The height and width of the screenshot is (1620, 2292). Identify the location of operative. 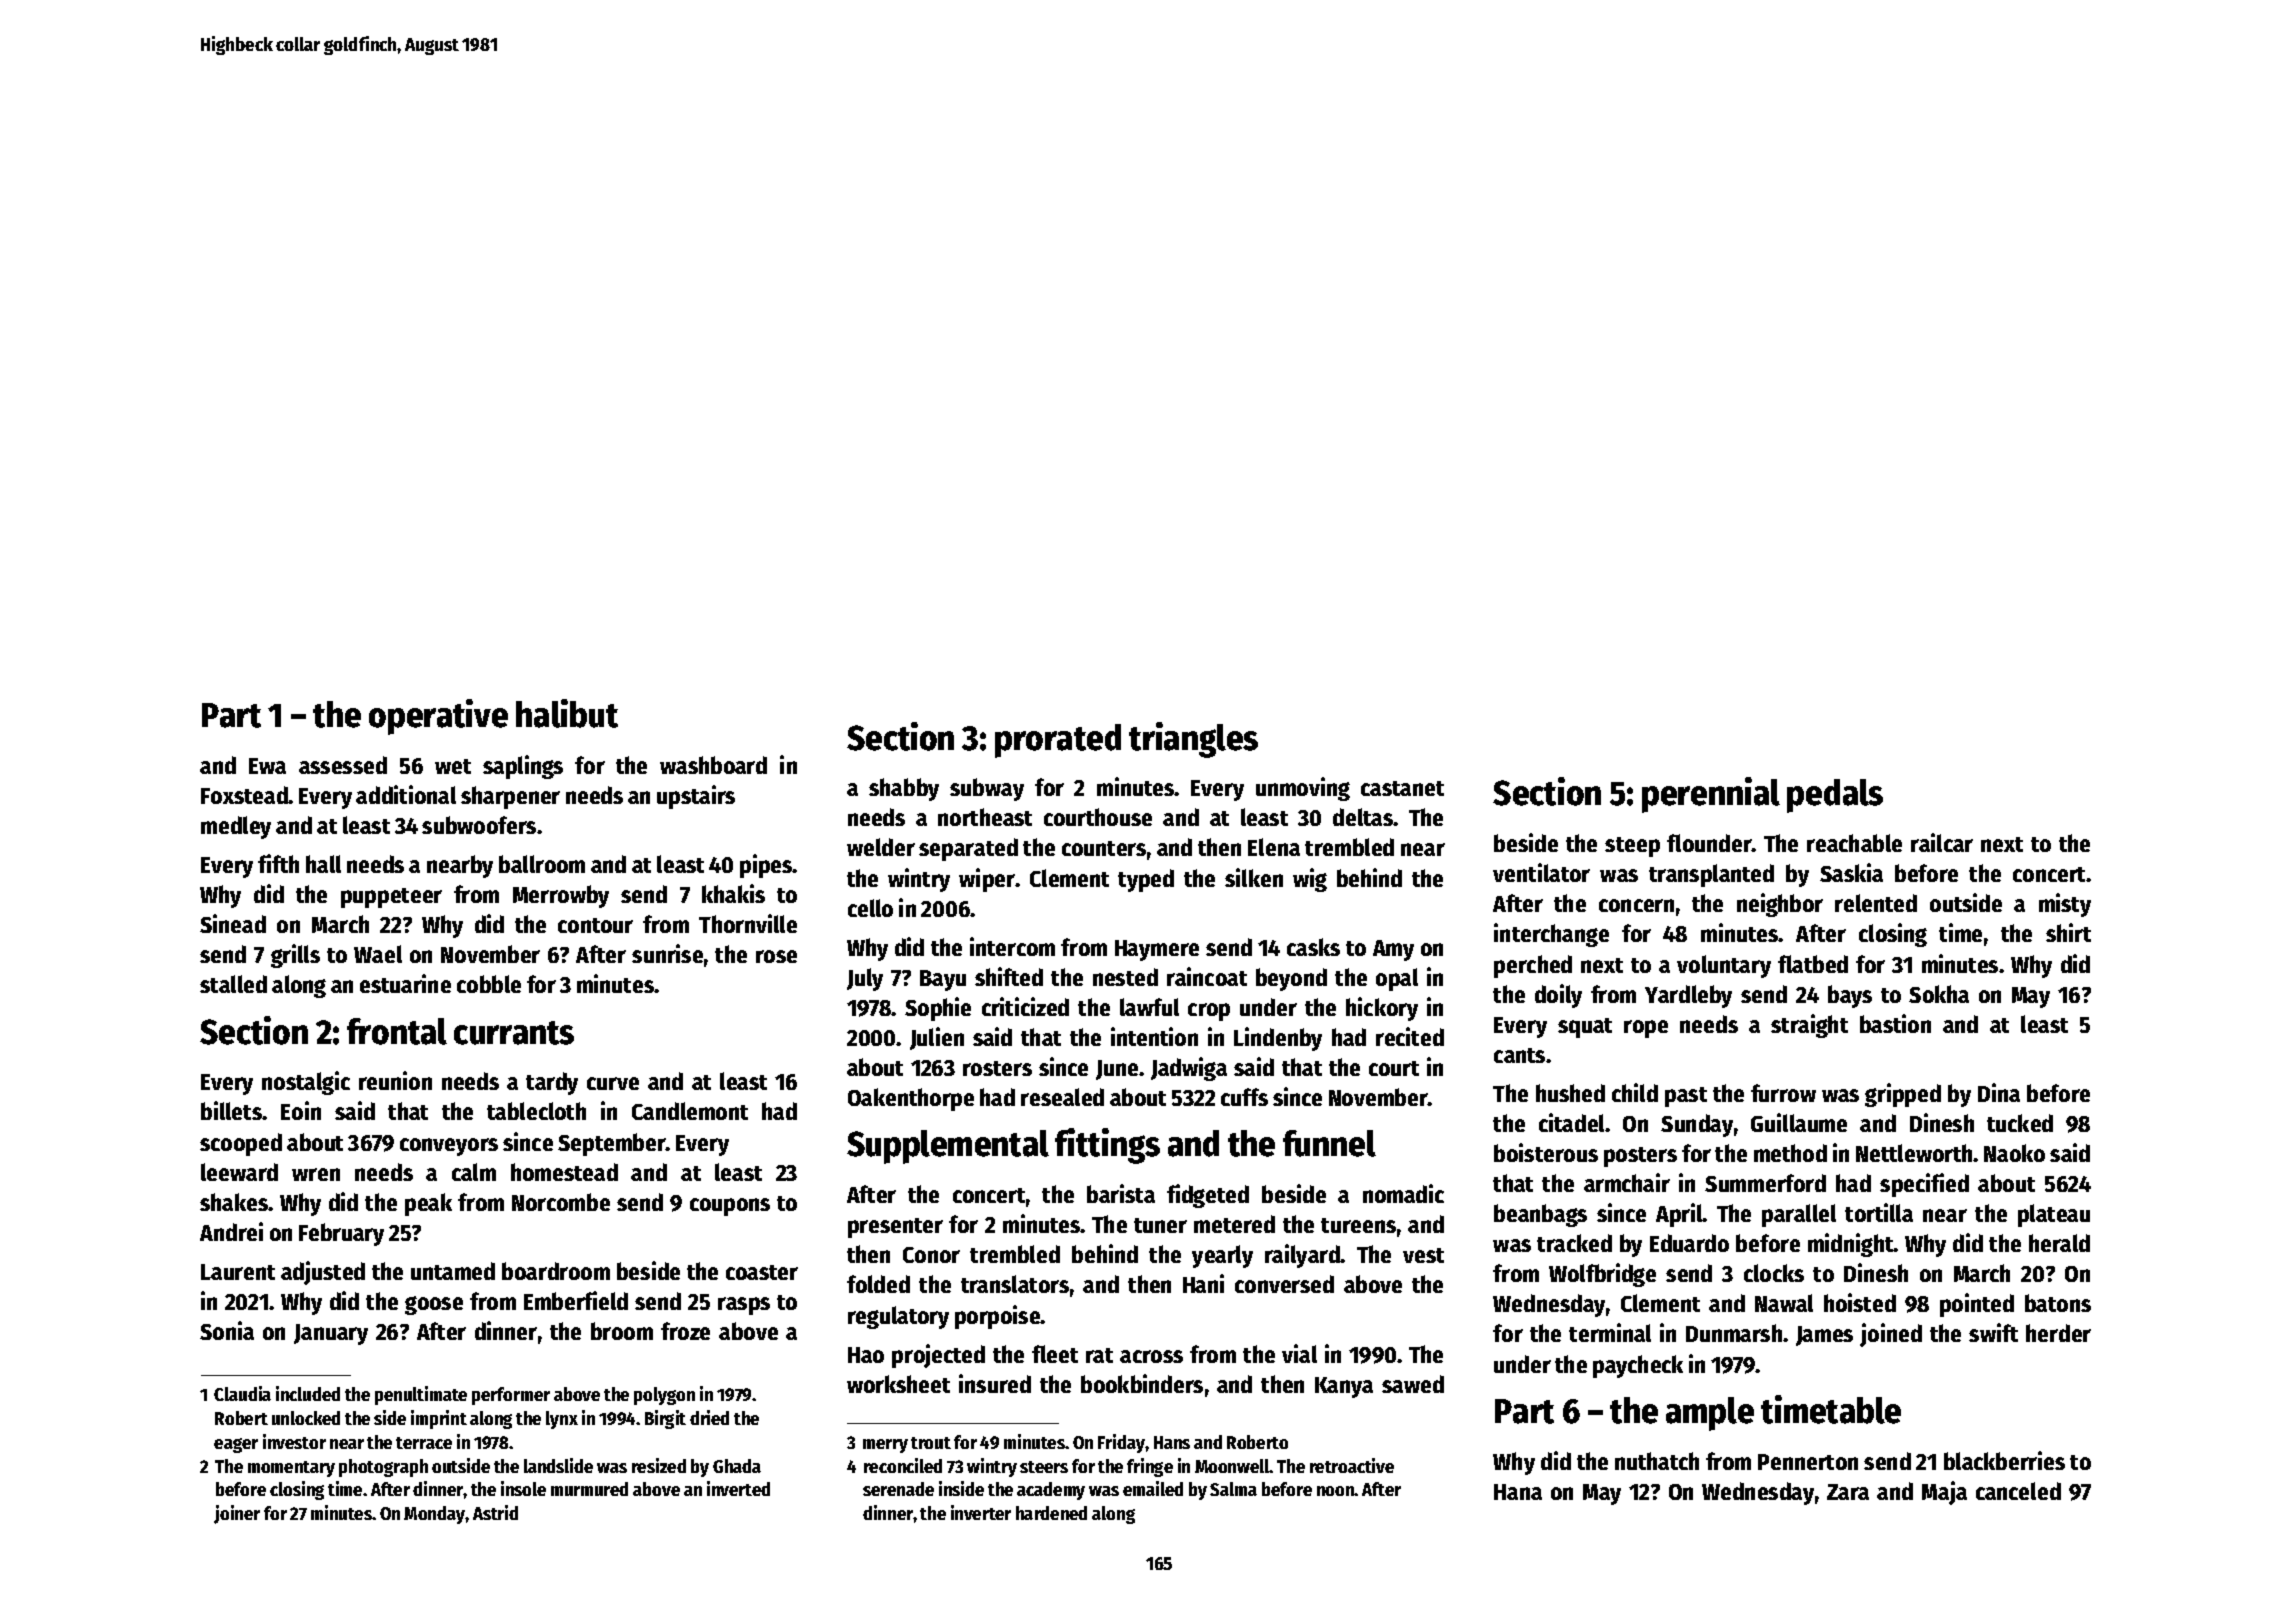
(438, 717).
